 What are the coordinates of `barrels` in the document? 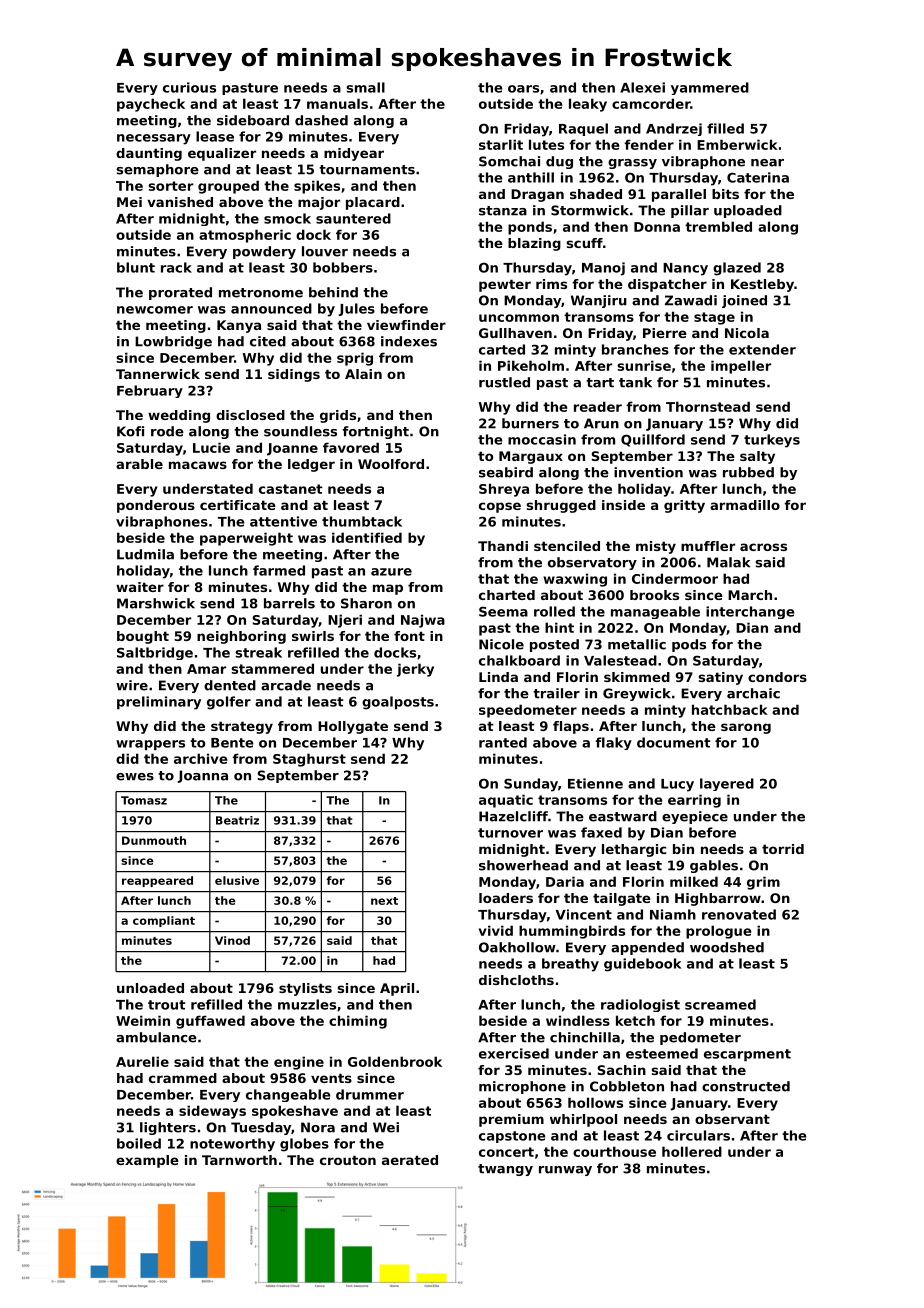 It's located at (289, 603).
